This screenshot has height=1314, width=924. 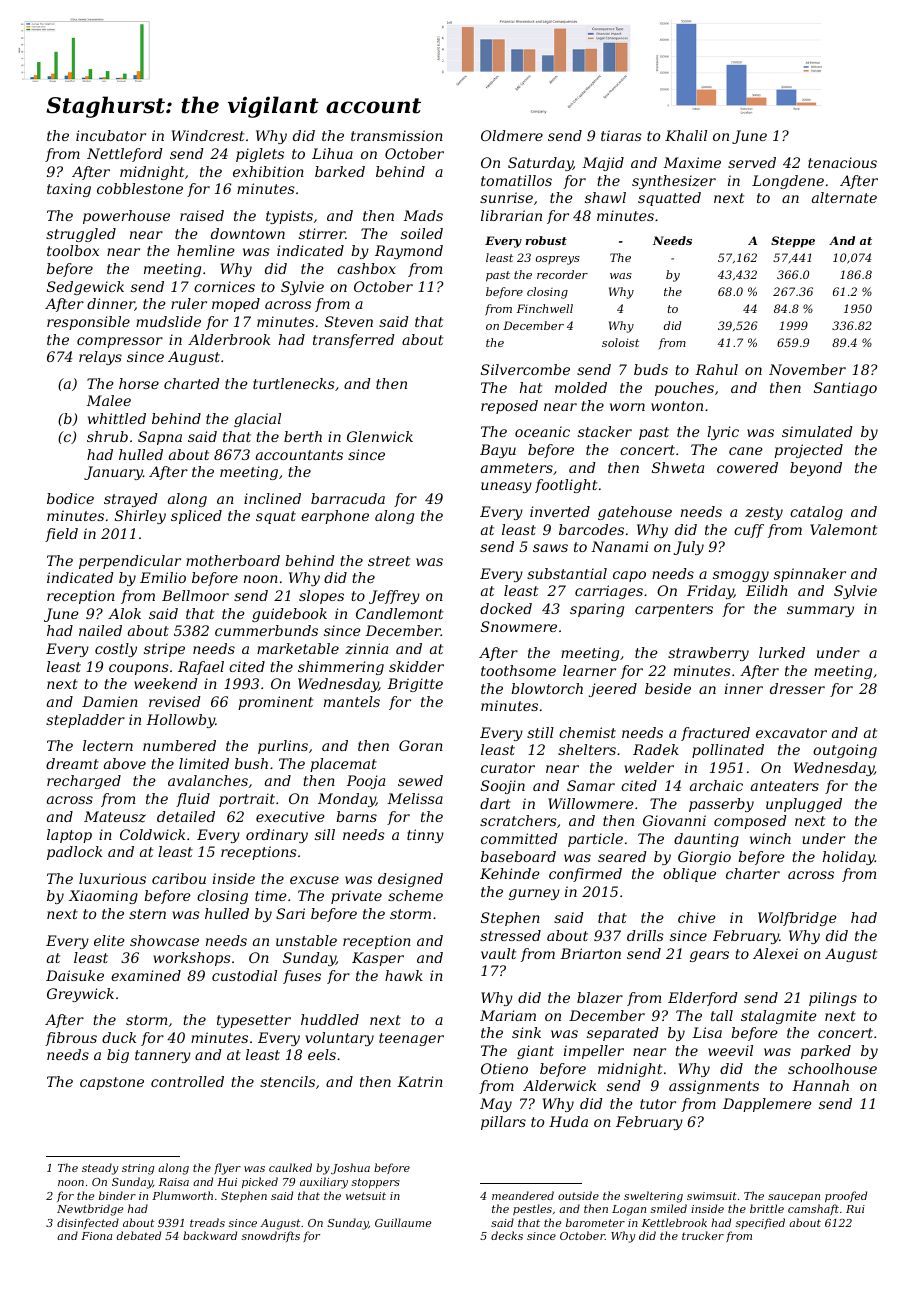 What do you see at coordinates (69, 190) in the screenshot?
I see `taxing` at bounding box center [69, 190].
